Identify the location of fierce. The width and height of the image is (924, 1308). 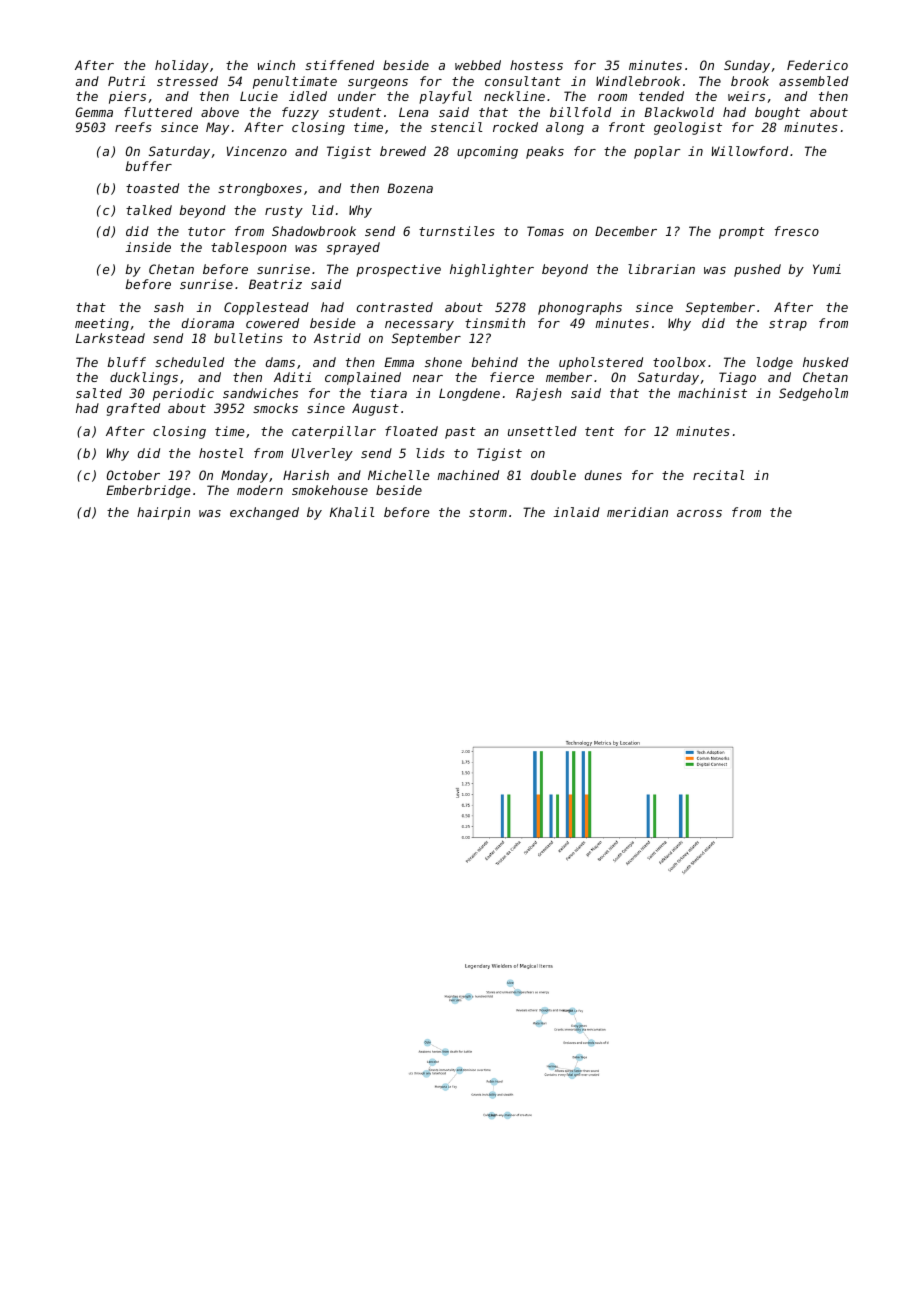
(512, 377).
